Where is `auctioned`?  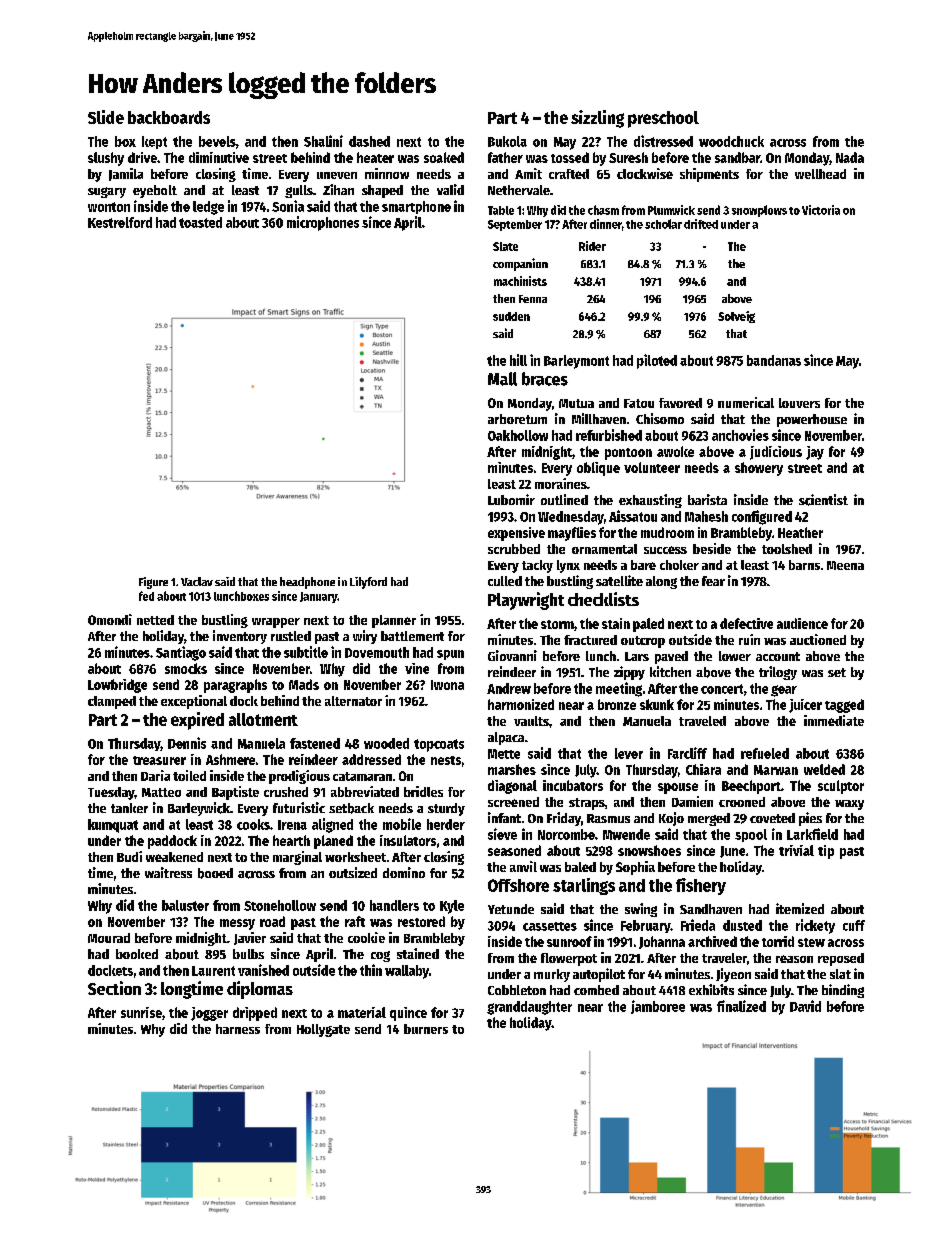 auctioned is located at coordinates (818, 639).
